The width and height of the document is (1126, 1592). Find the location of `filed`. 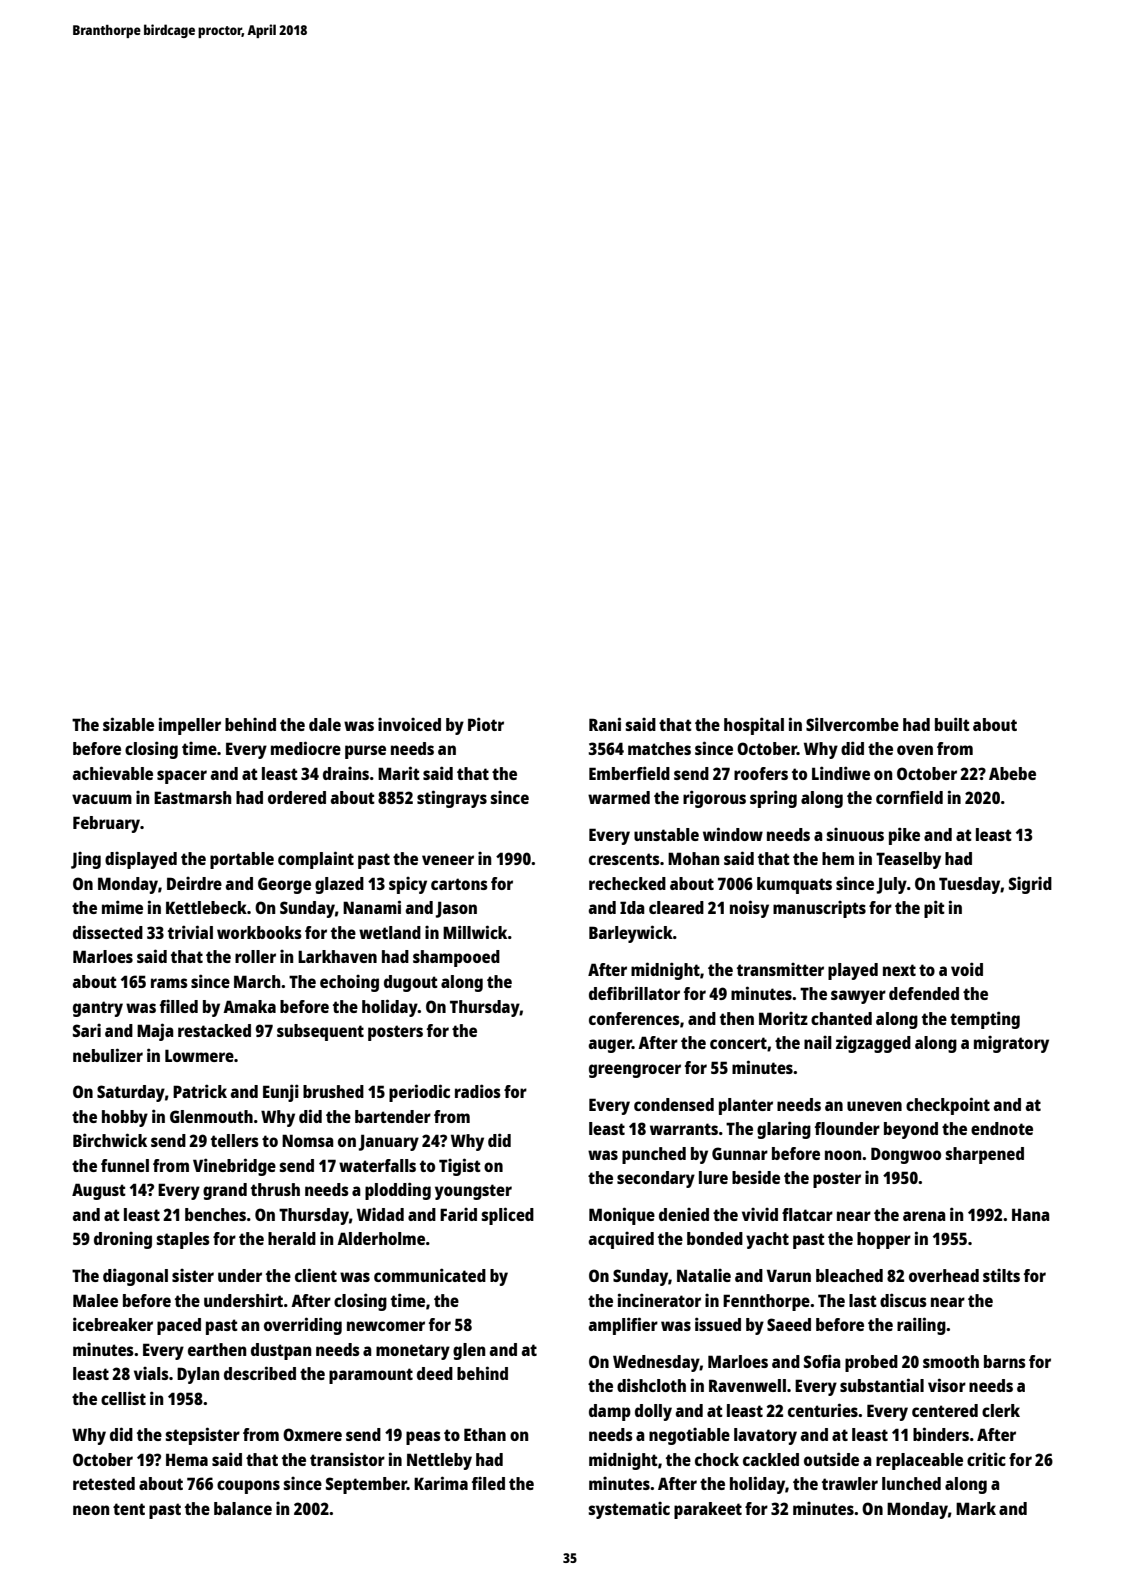

filed is located at coordinates (488, 1483).
